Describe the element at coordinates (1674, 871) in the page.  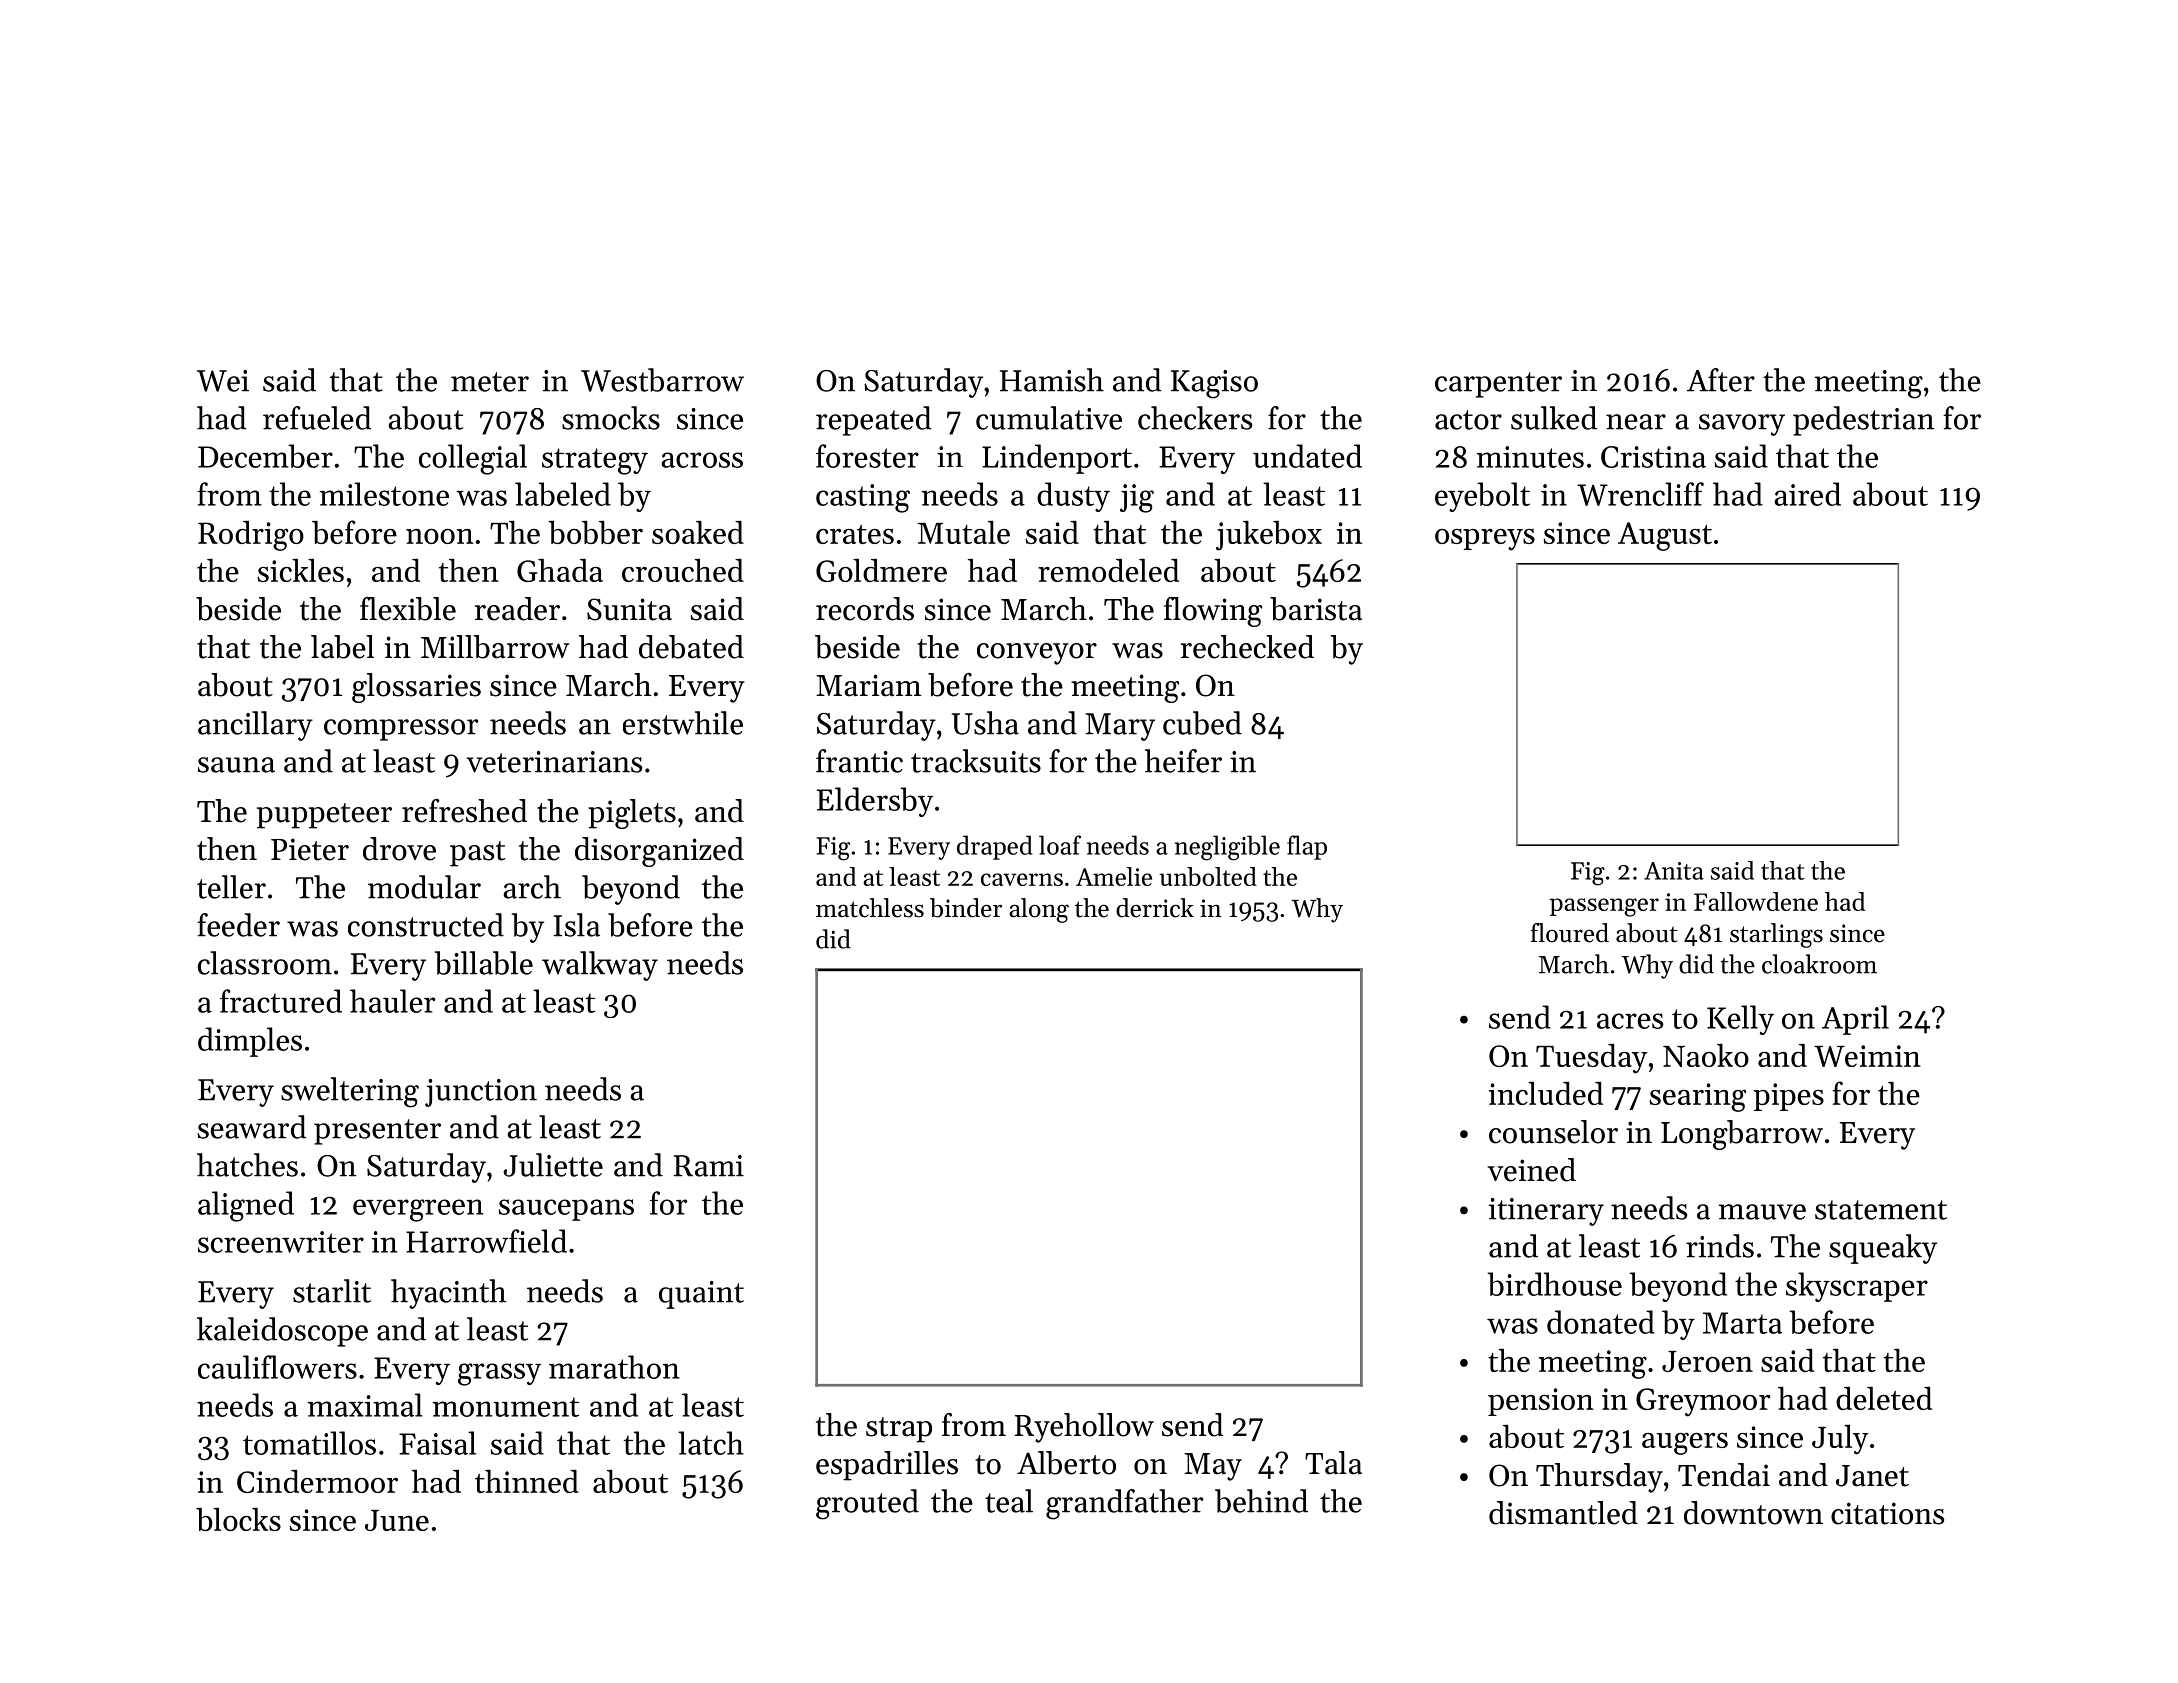
I see `Anita` at that location.
